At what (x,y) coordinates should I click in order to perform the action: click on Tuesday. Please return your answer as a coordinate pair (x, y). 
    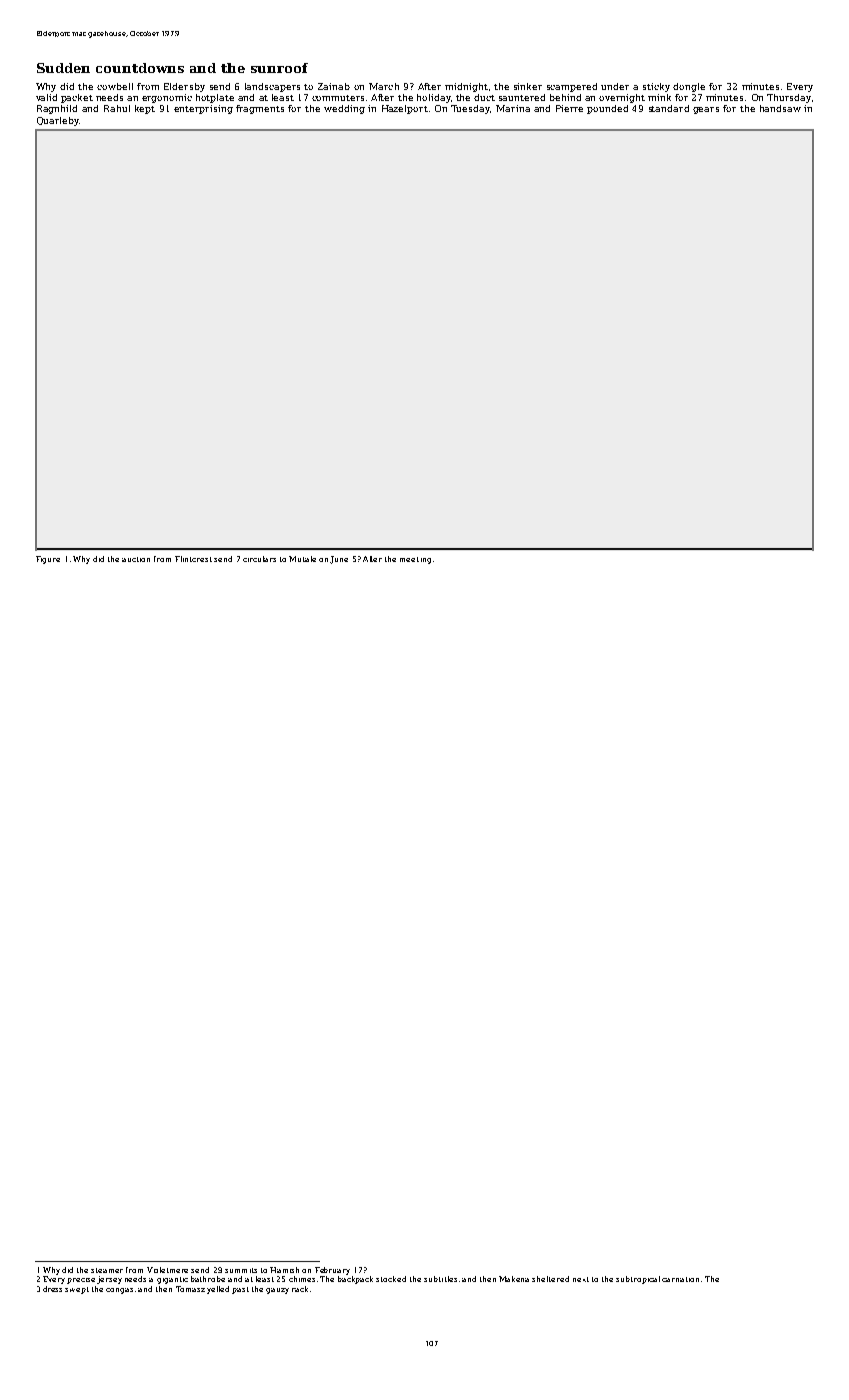
    Looking at the image, I should click on (470, 109).
